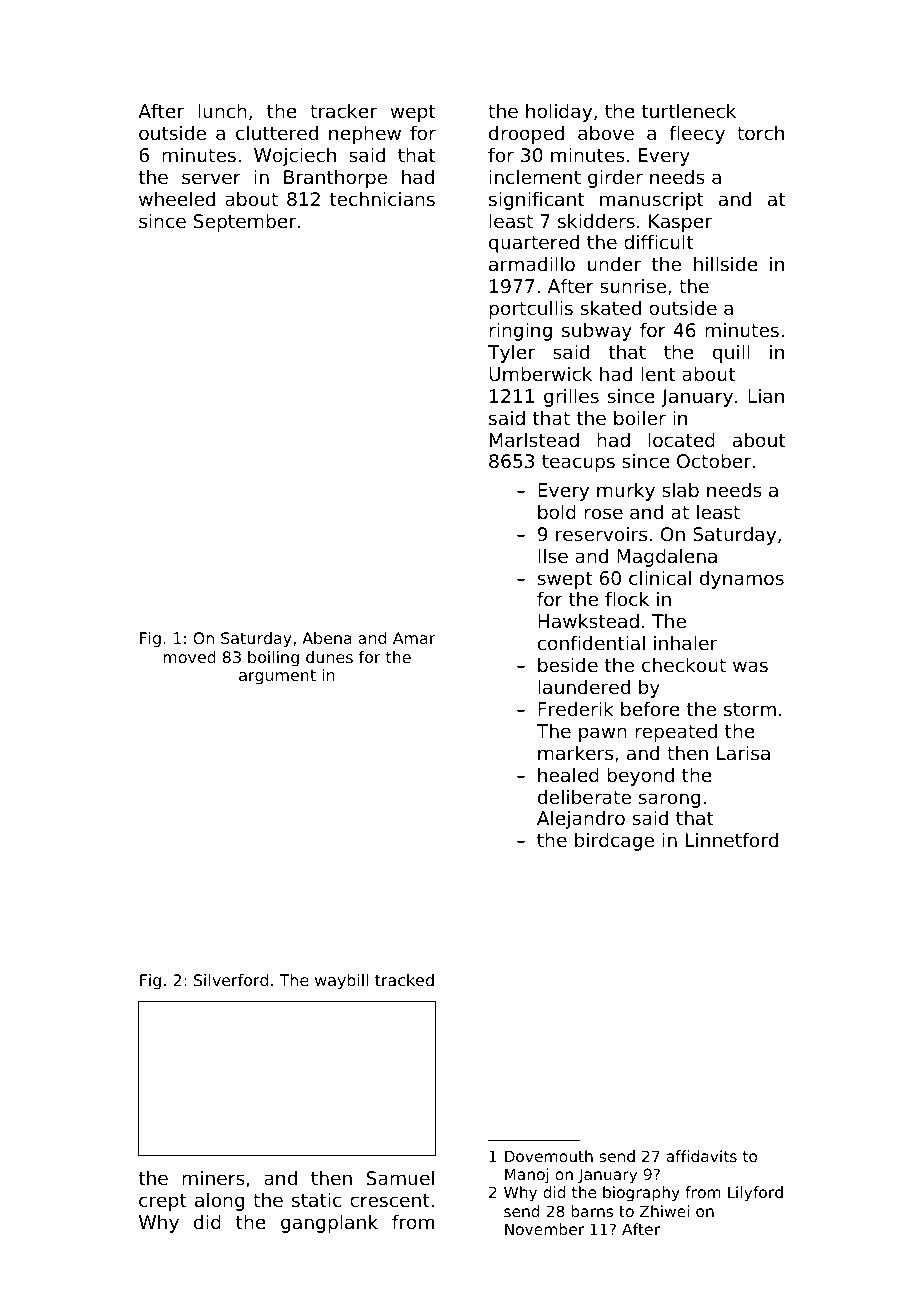 The height and width of the screenshot is (1311, 924). What do you see at coordinates (163, 1202) in the screenshot?
I see `crept` at bounding box center [163, 1202].
